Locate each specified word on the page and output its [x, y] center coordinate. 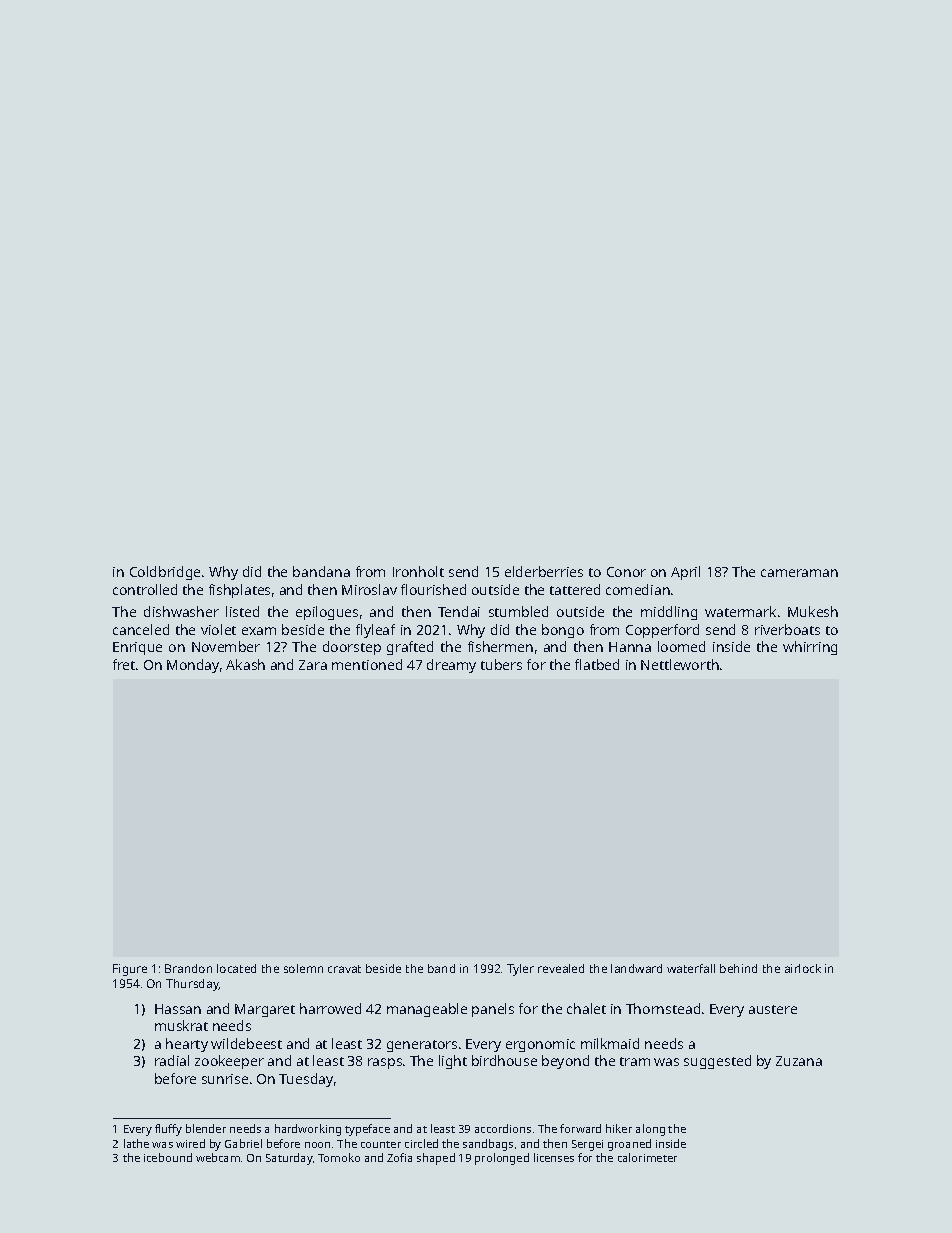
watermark [740, 611]
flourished [433, 589]
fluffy [168, 1130]
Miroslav [369, 589]
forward [580, 1128]
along [650, 1130]
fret [124, 664]
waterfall [691, 968]
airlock [803, 968]
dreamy [451, 666]
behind [738, 968]
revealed [561, 968]
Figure [130, 970]
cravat [344, 969]
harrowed [330, 1008]
